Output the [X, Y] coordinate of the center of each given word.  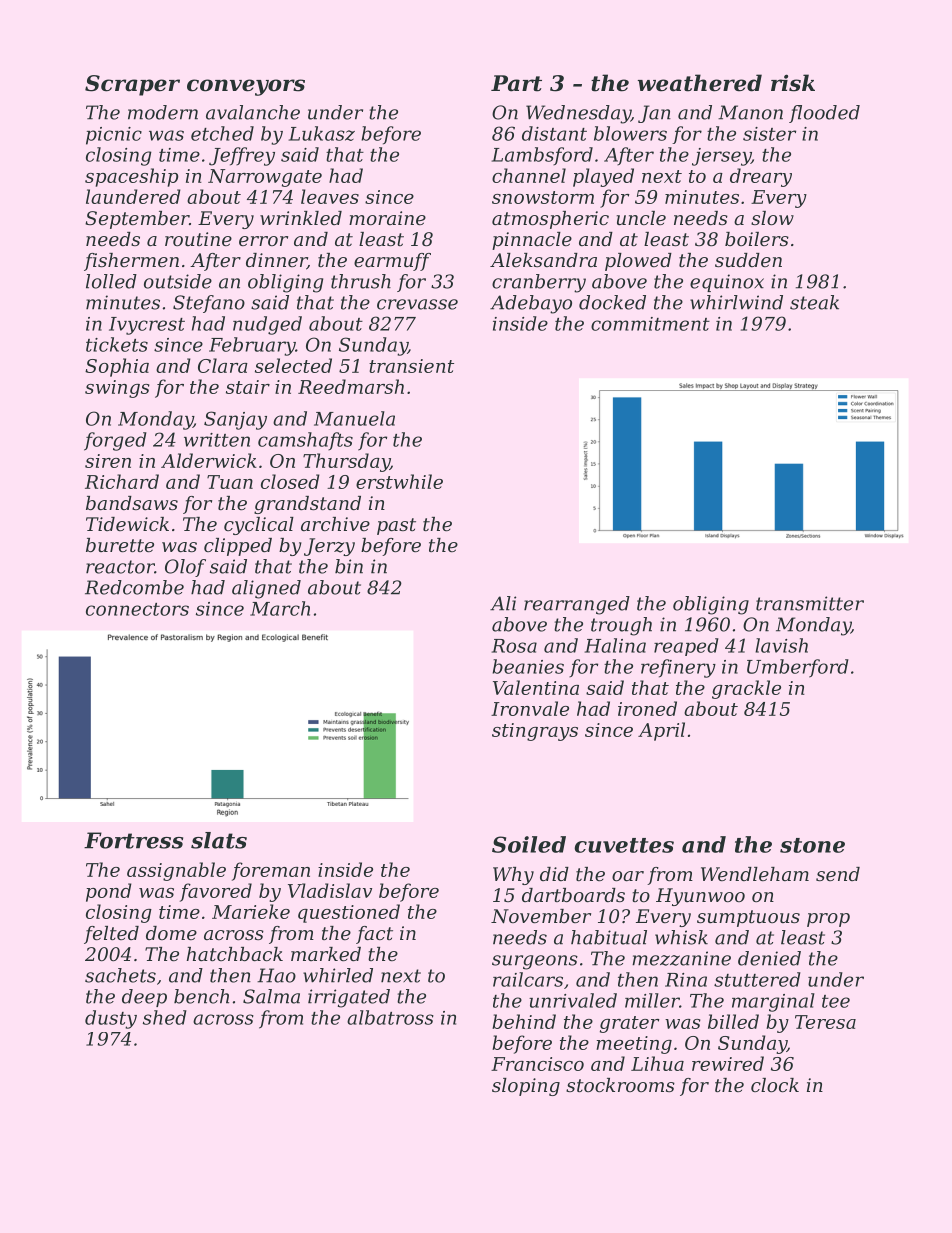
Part [516, 83]
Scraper [132, 85]
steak [814, 302]
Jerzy [329, 547]
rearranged [577, 605]
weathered [700, 83]
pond [109, 892]
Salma [271, 996]
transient [411, 366]
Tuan [230, 482]
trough [621, 626]
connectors [137, 609]
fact [374, 935]
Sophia [117, 367]
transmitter [810, 603]
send [838, 874]
